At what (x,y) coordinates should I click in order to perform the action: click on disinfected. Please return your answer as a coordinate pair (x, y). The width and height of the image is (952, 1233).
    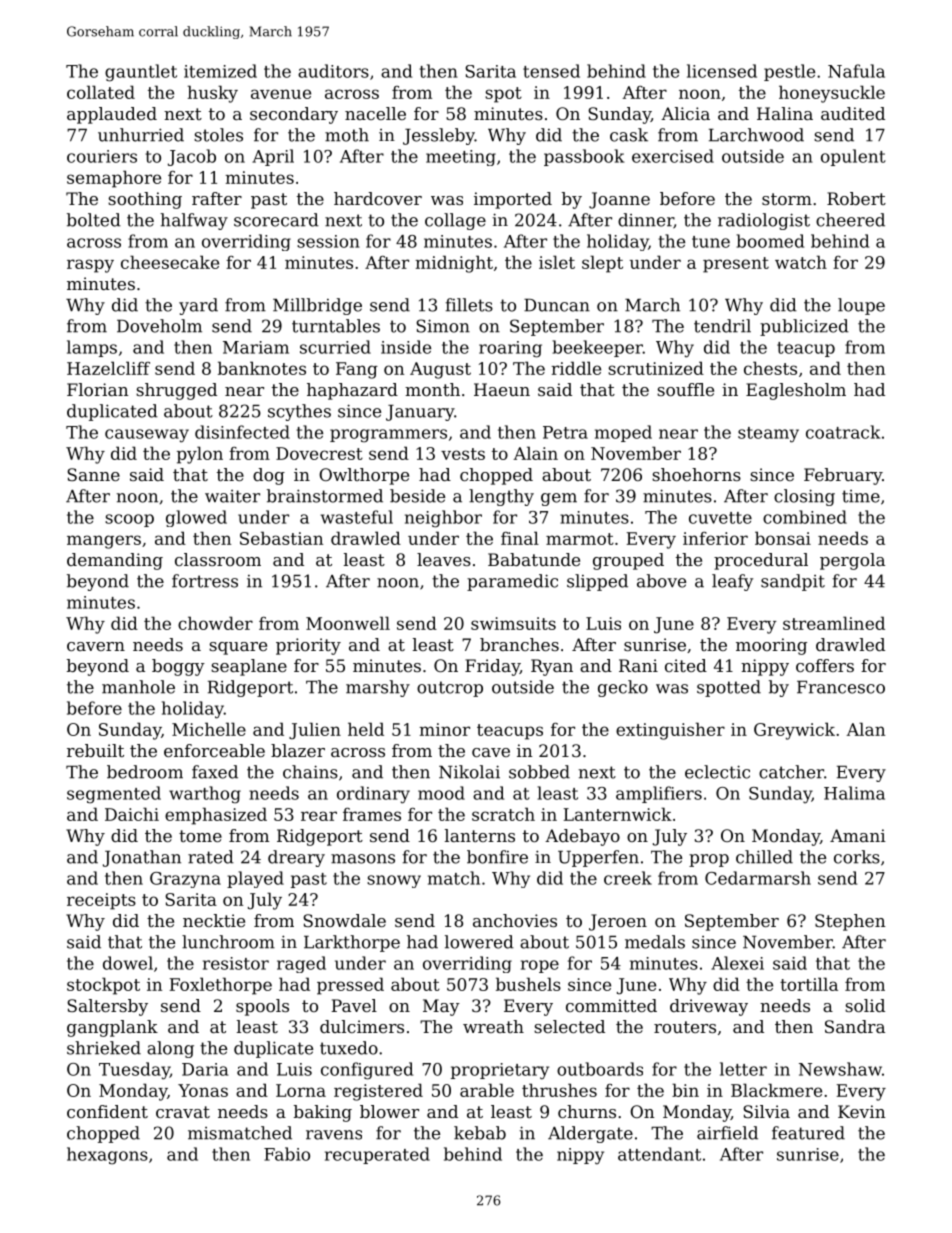
    Looking at the image, I should click on (242, 432).
